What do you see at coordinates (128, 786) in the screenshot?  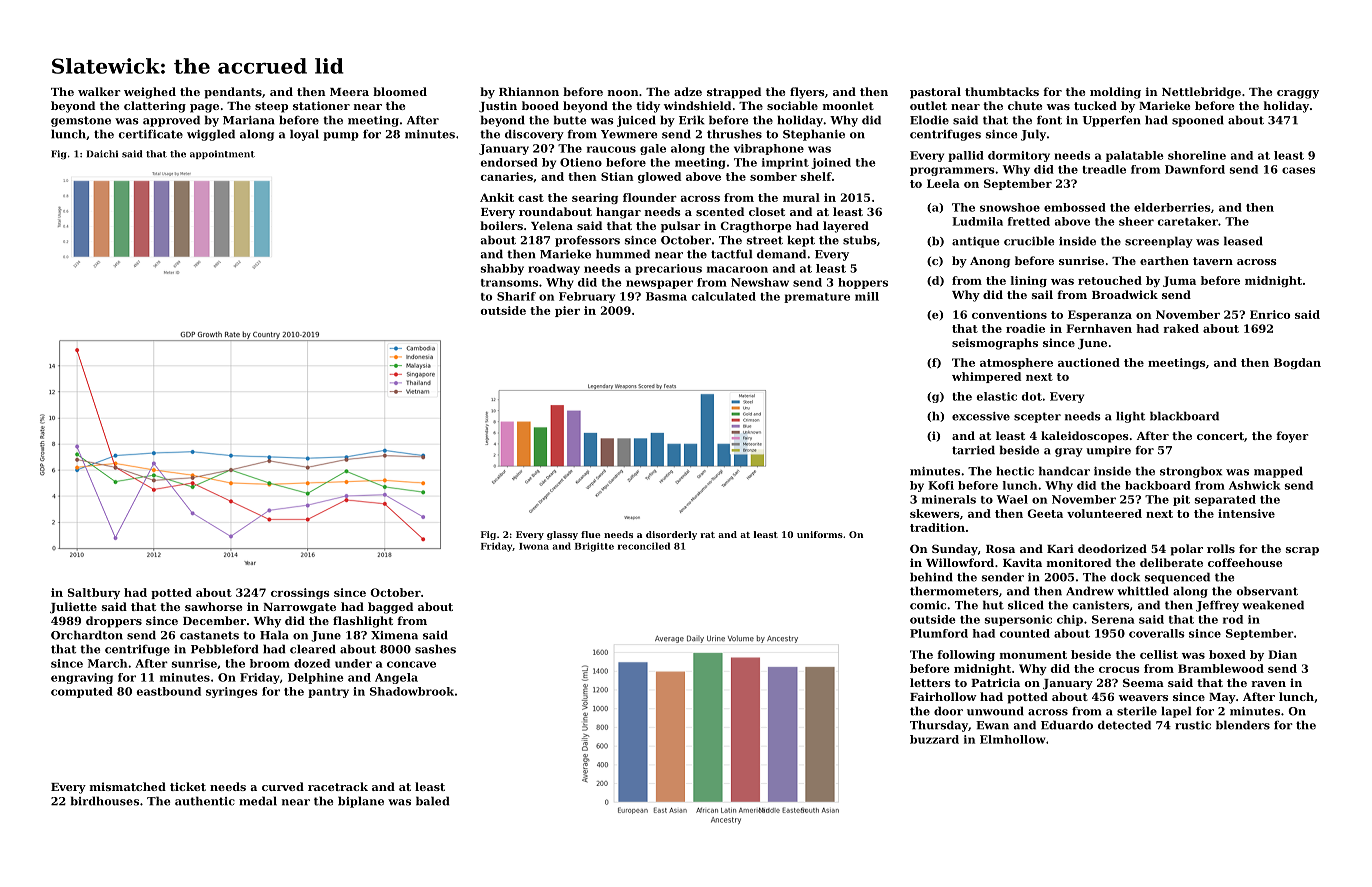 I see `mismatched` at bounding box center [128, 786].
